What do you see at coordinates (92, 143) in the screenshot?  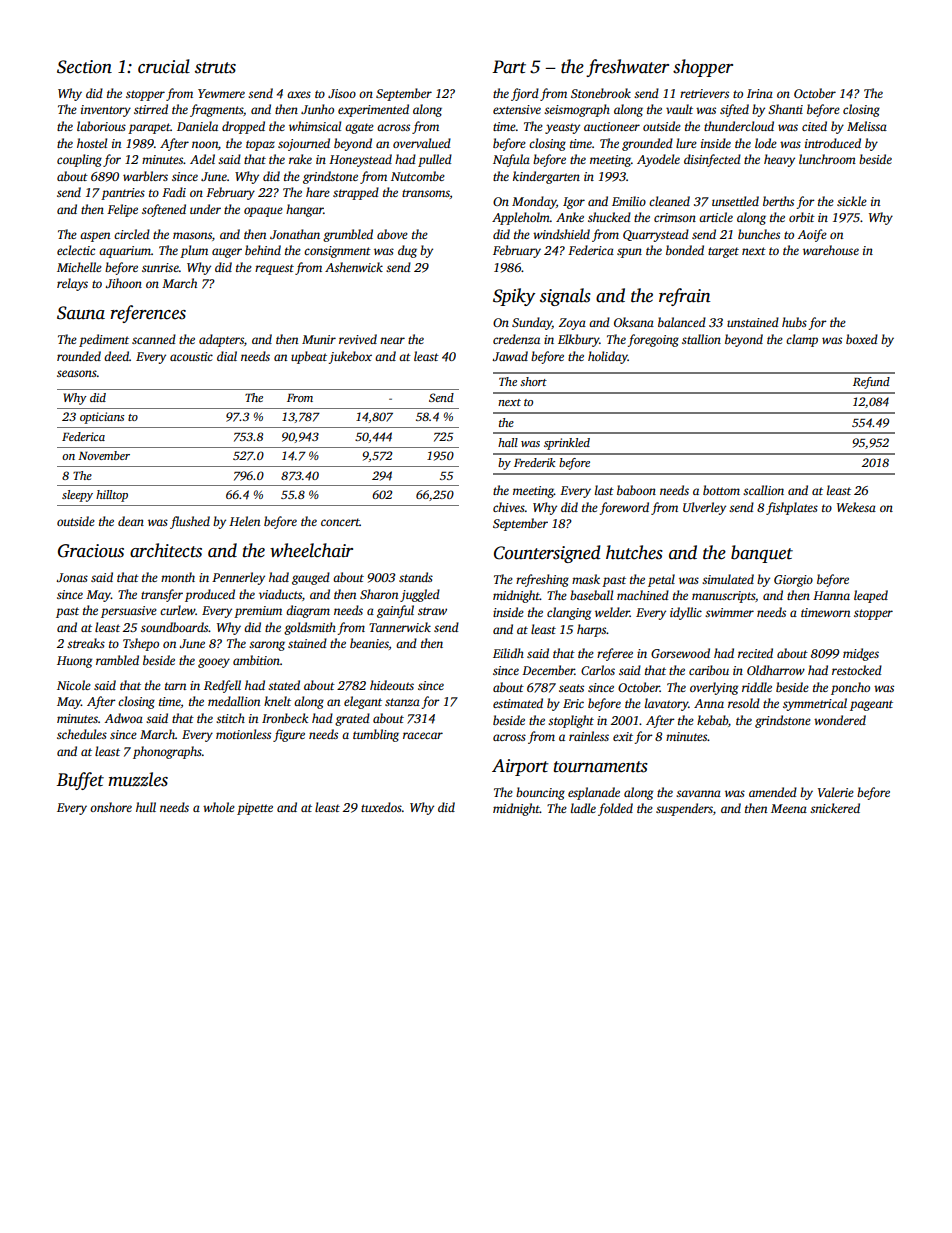 I see `hostel` at bounding box center [92, 143].
